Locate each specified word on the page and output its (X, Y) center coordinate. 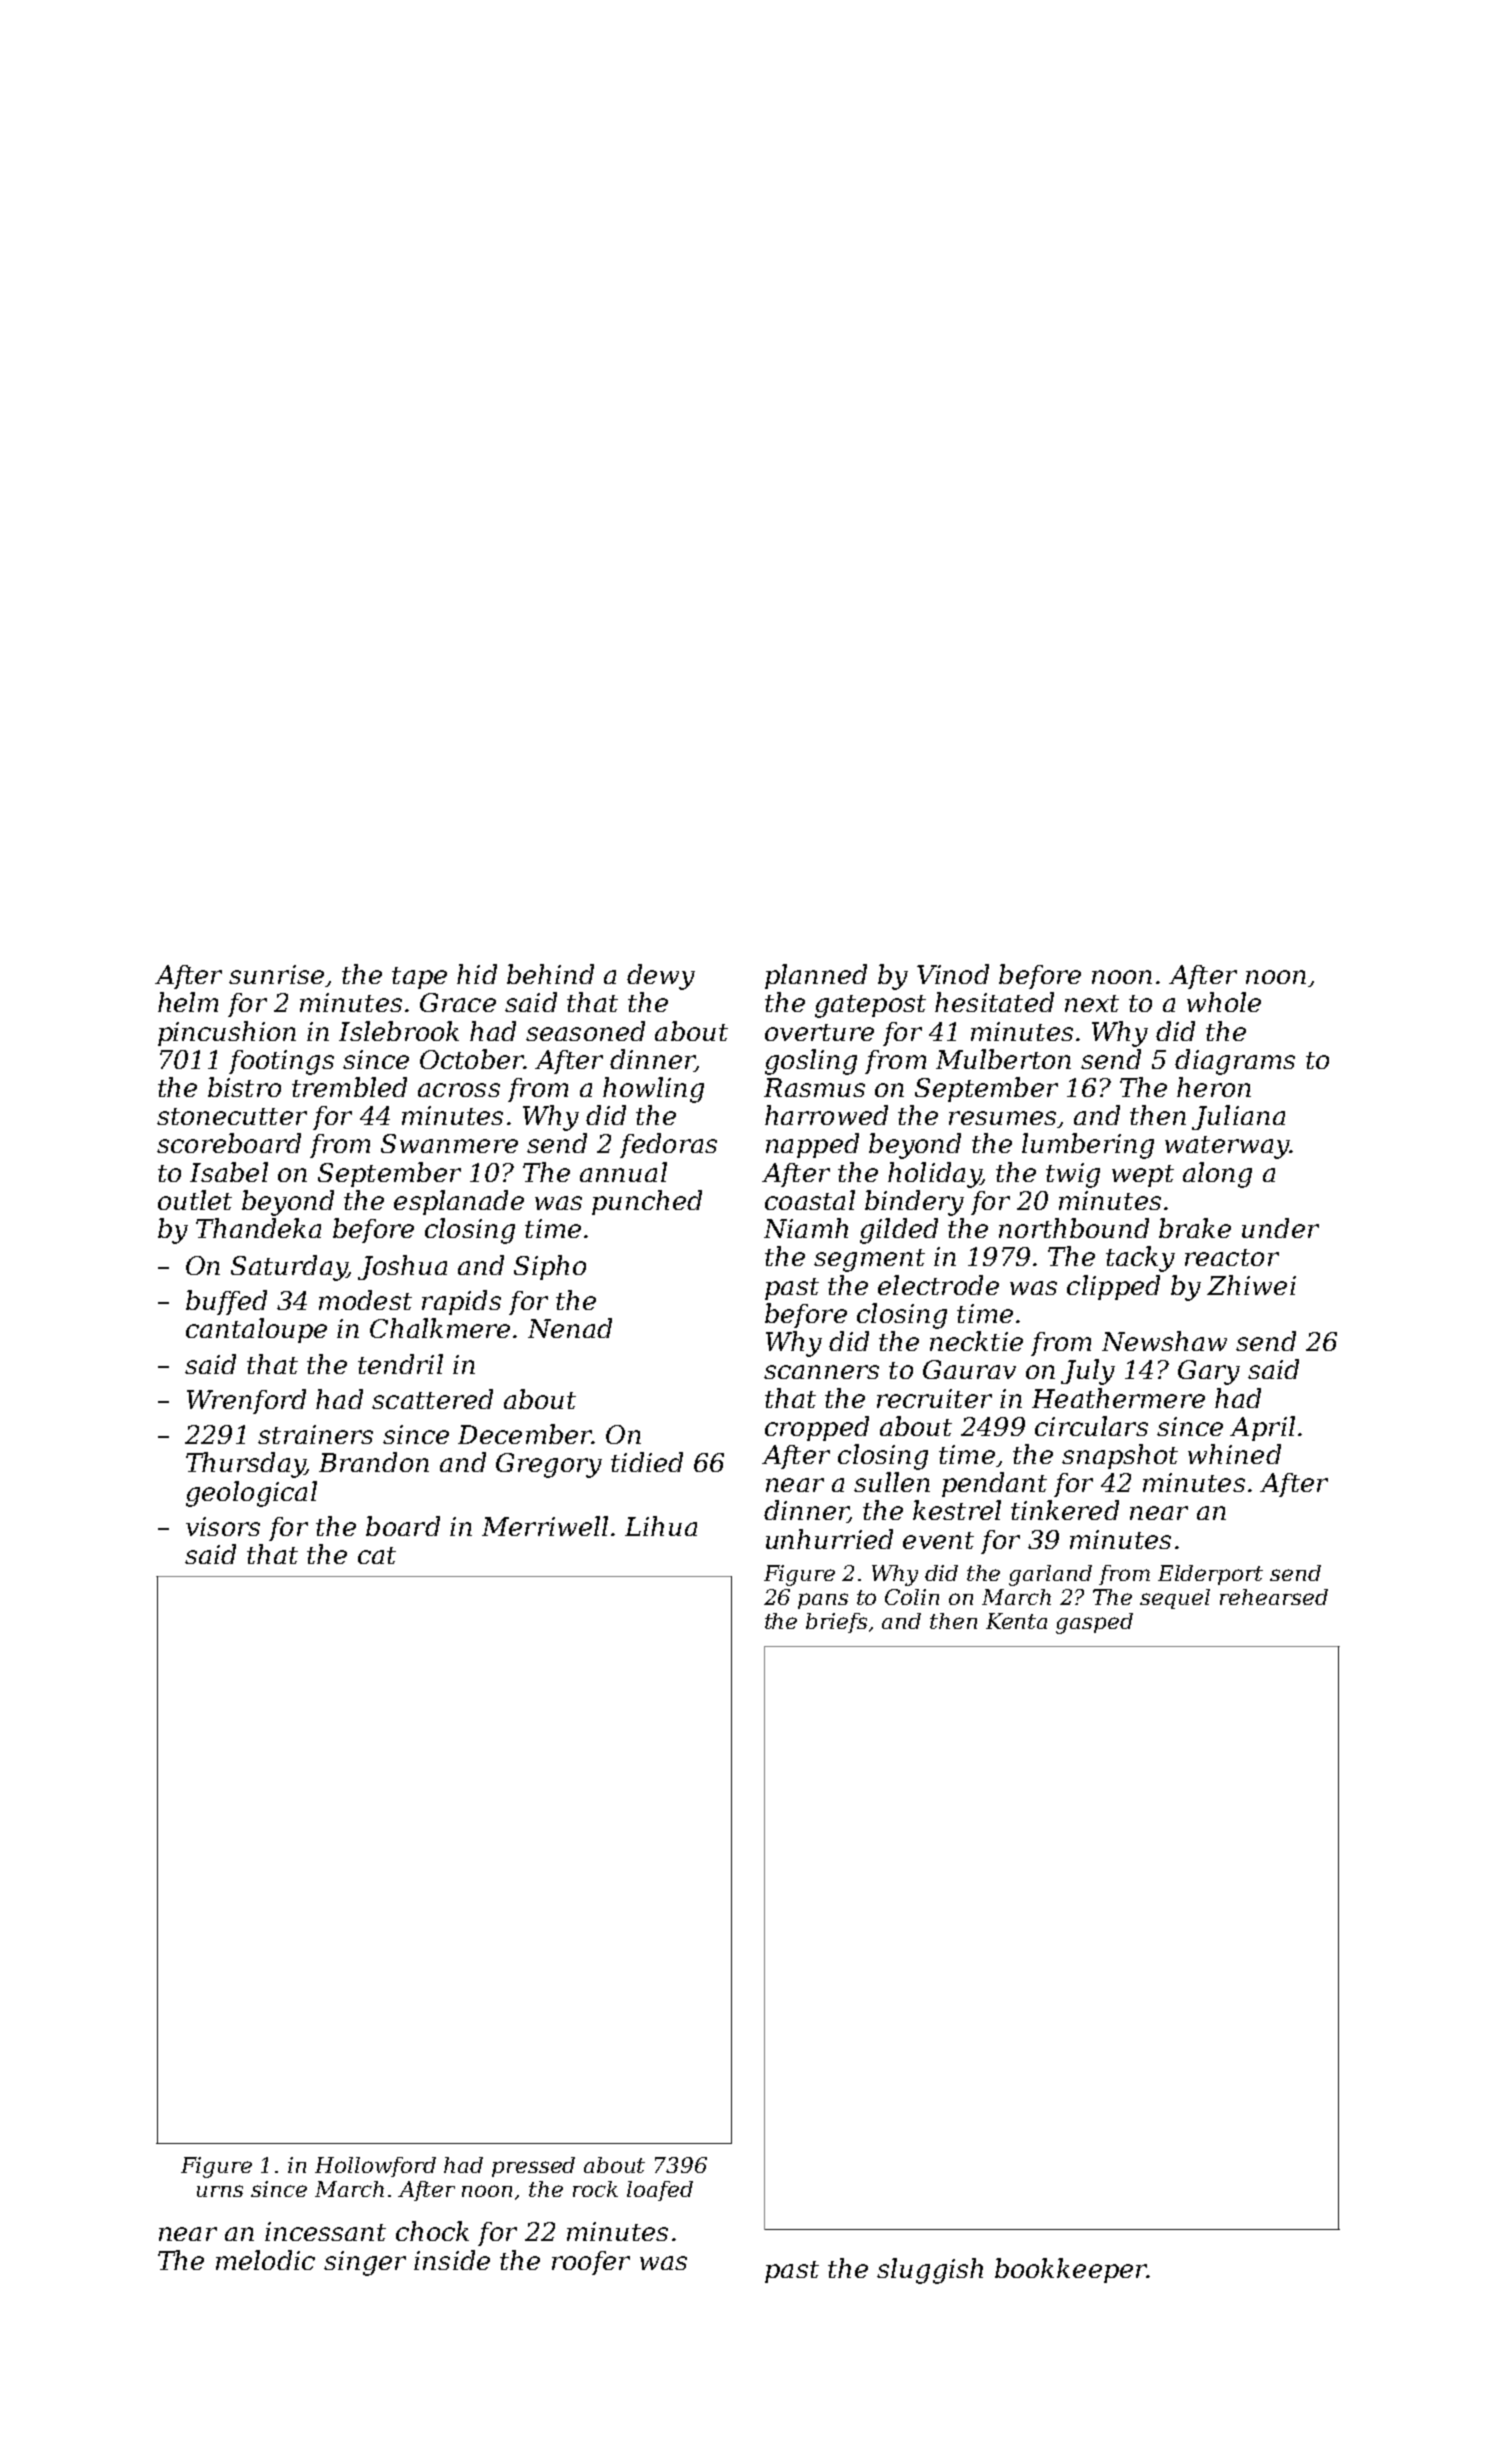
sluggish (930, 2271)
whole (1224, 1002)
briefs (836, 1623)
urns (220, 2191)
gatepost (870, 1006)
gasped (1094, 1623)
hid (477, 974)
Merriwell (545, 1526)
